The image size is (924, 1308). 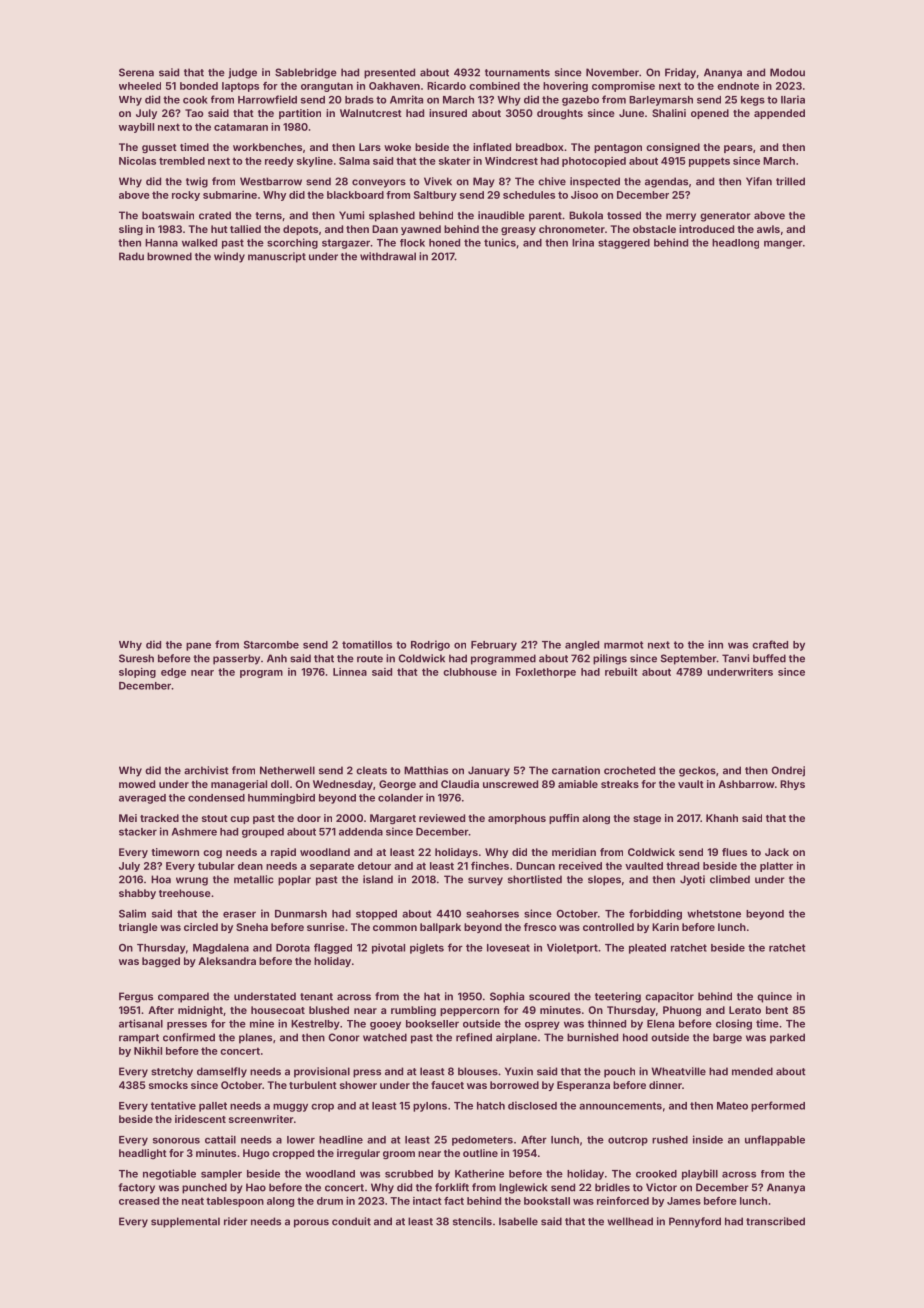 I want to click on sonorous, so click(x=176, y=1140).
